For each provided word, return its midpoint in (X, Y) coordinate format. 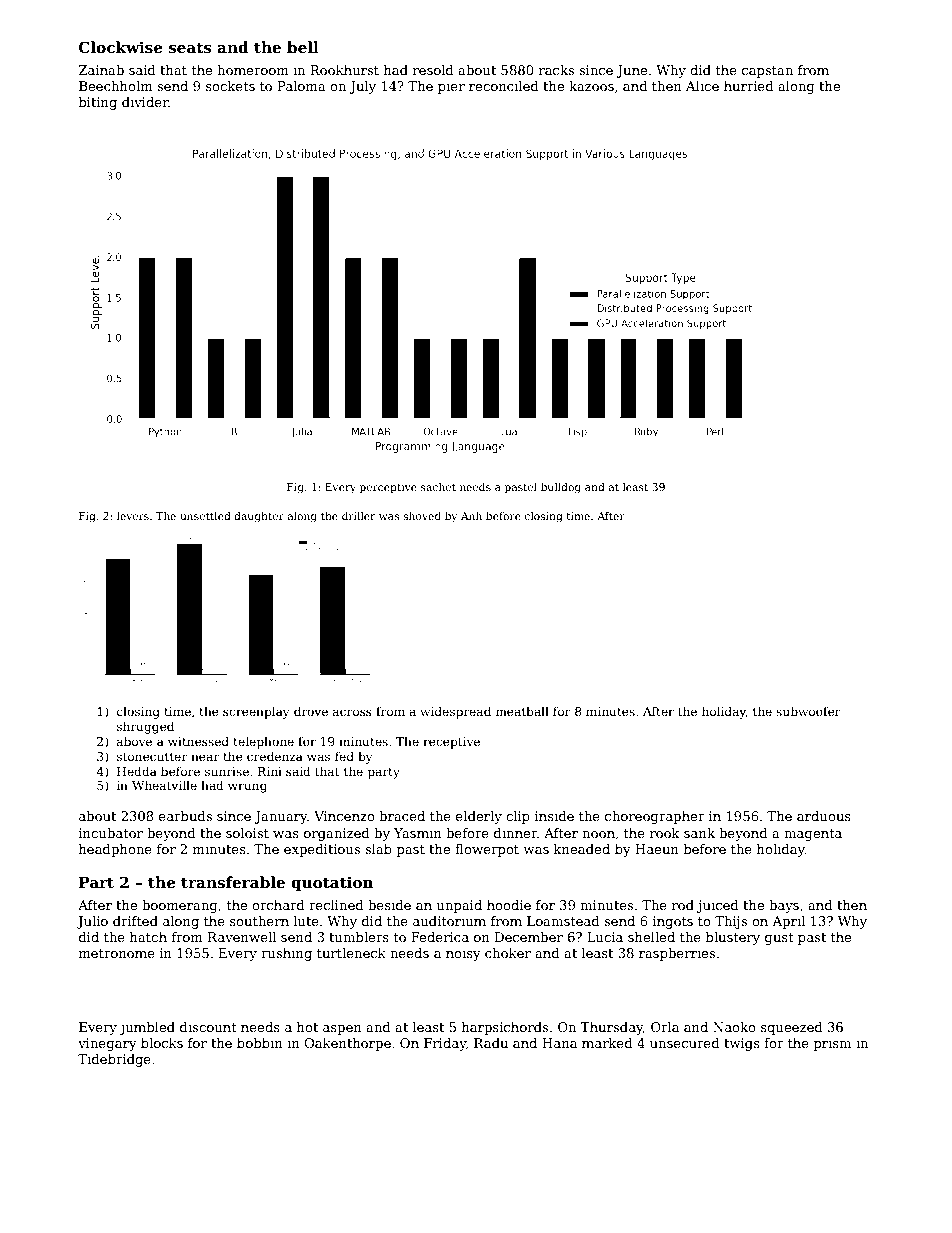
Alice (702, 86)
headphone (115, 850)
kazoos (591, 86)
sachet (438, 487)
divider (145, 102)
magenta (813, 835)
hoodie (509, 905)
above (134, 741)
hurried (749, 86)
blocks (162, 1043)
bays (784, 906)
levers (133, 516)
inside (554, 816)
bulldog (561, 488)
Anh (471, 516)
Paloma (302, 86)
